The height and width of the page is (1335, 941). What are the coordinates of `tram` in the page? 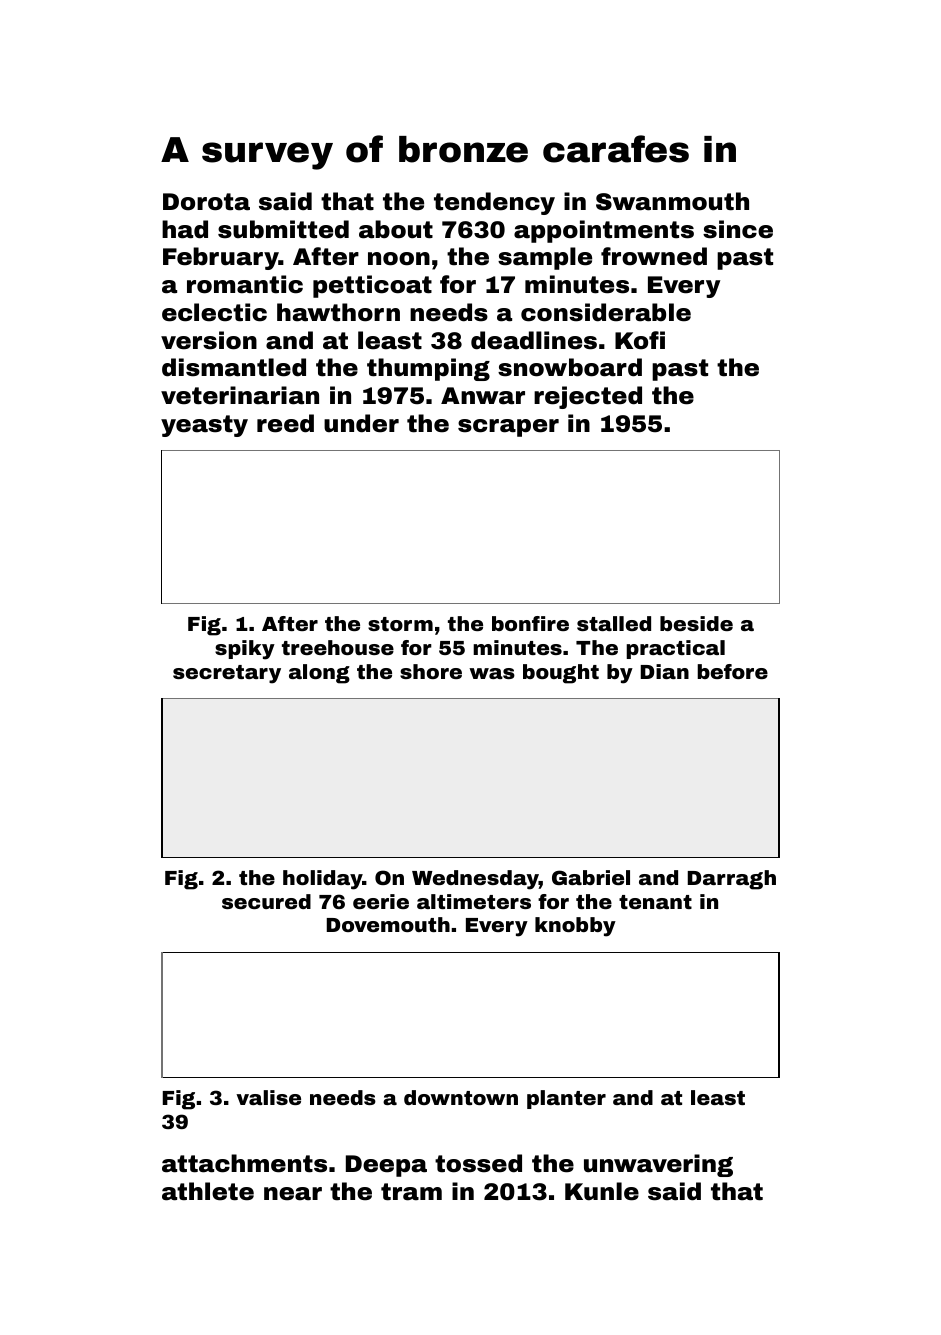 It's located at (411, 1192).
